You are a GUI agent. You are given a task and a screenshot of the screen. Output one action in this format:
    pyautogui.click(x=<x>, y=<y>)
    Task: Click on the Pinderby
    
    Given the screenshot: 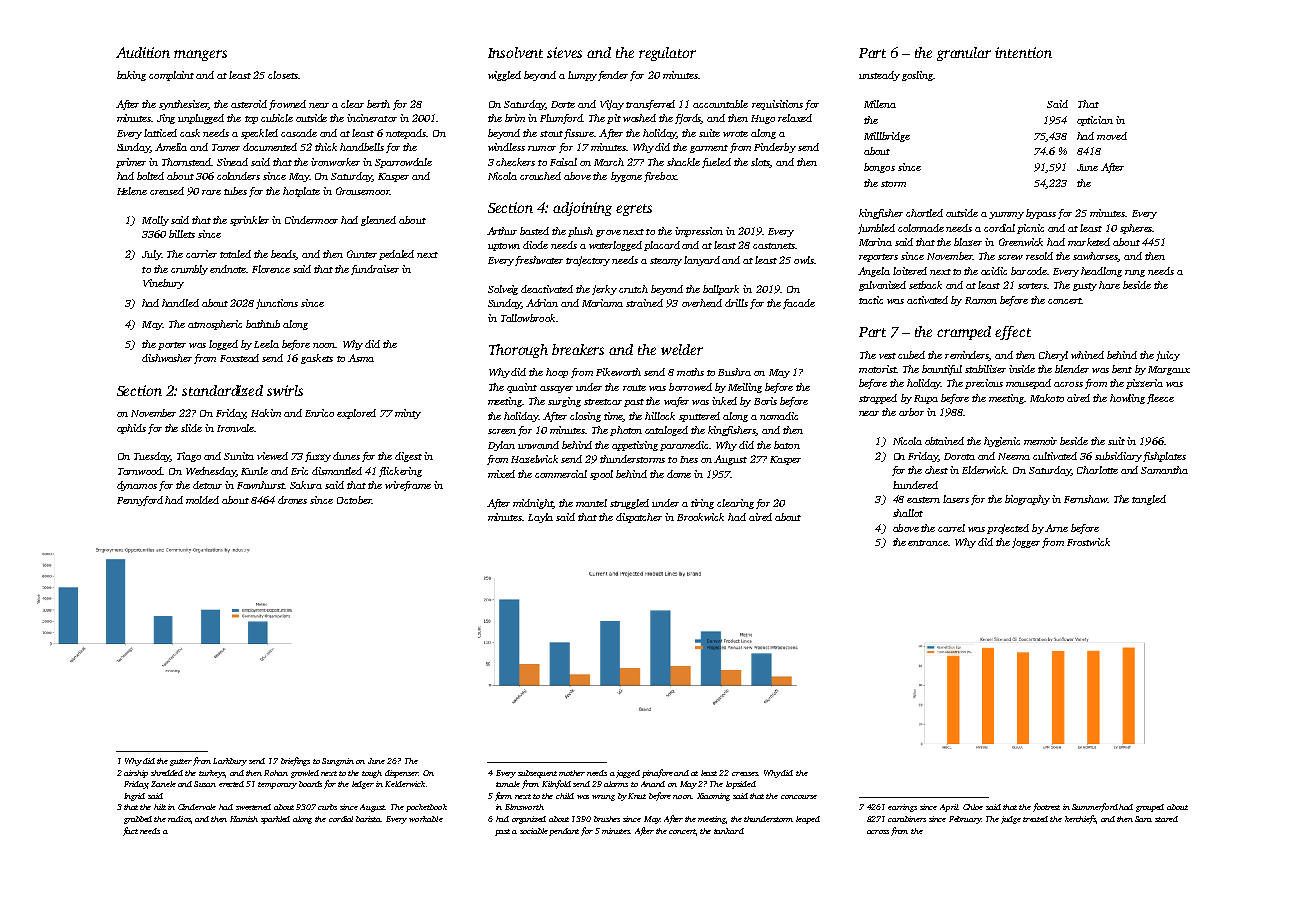 What is the action you would take?
    pyautogui.click(x=775, y=148)
